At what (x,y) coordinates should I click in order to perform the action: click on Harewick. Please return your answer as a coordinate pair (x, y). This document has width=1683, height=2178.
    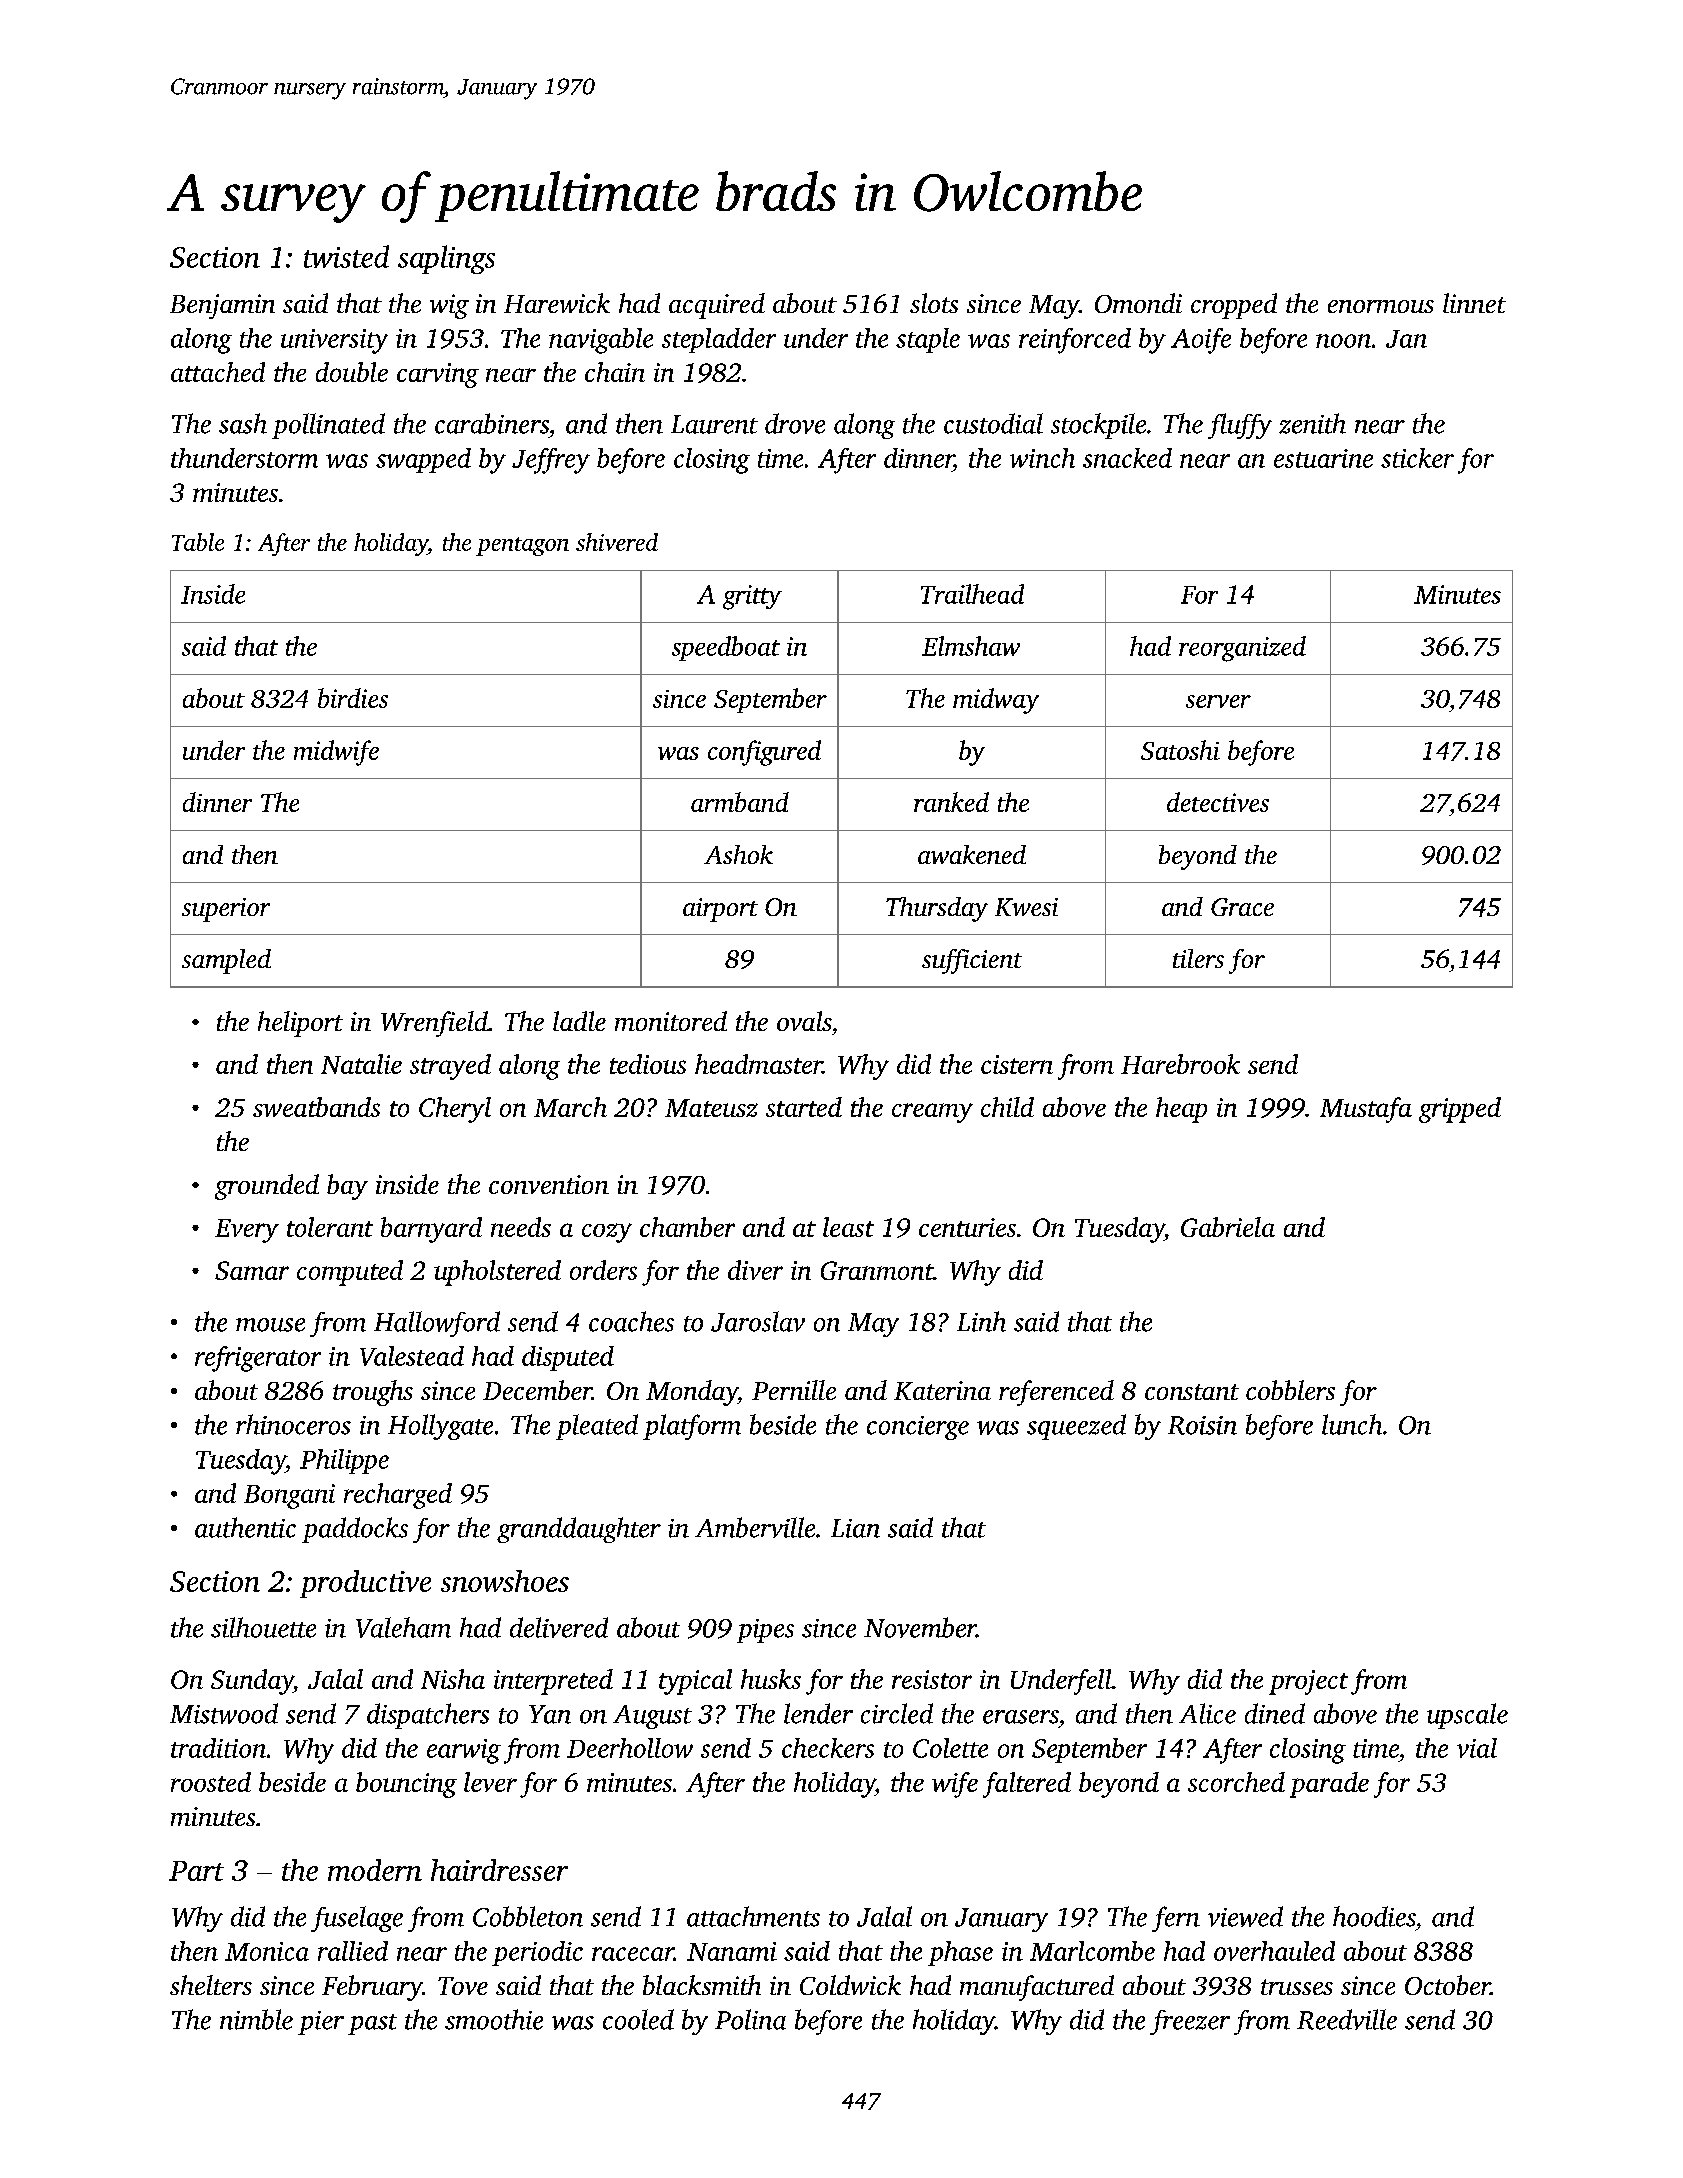
    Looking at the image, I should click on (557, 303).
